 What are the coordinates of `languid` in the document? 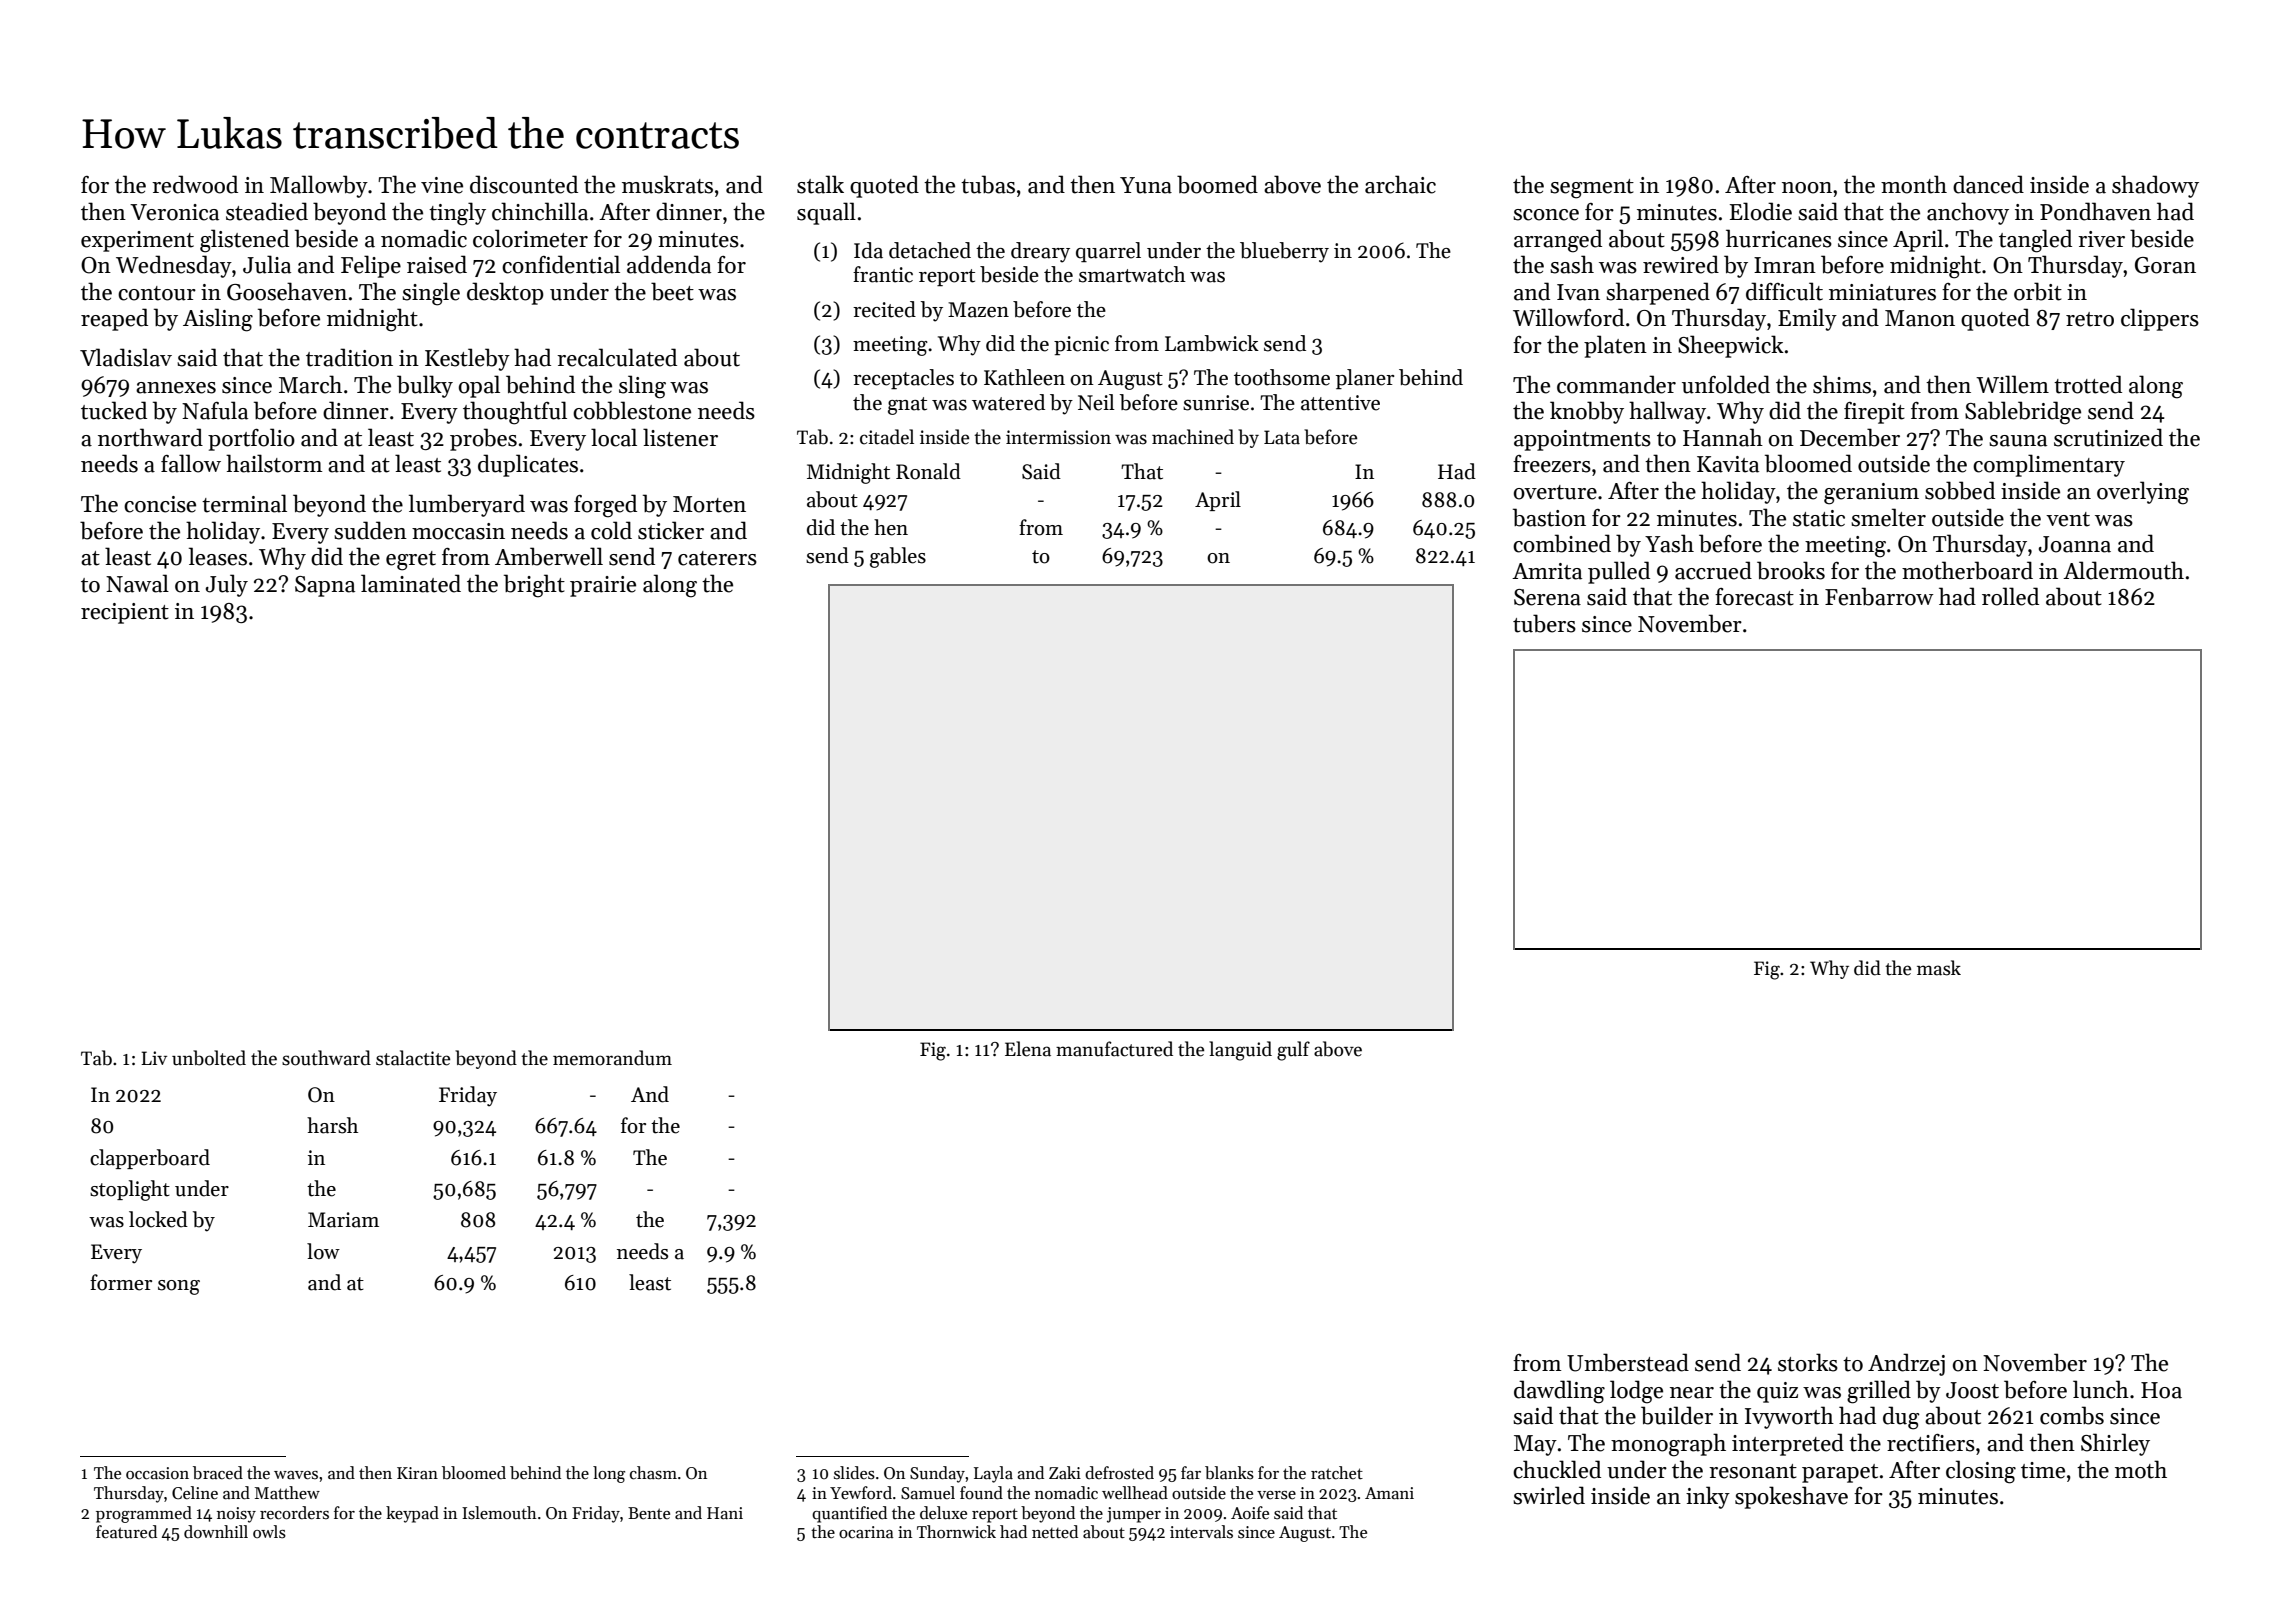 It's located at (1240, 1051).
